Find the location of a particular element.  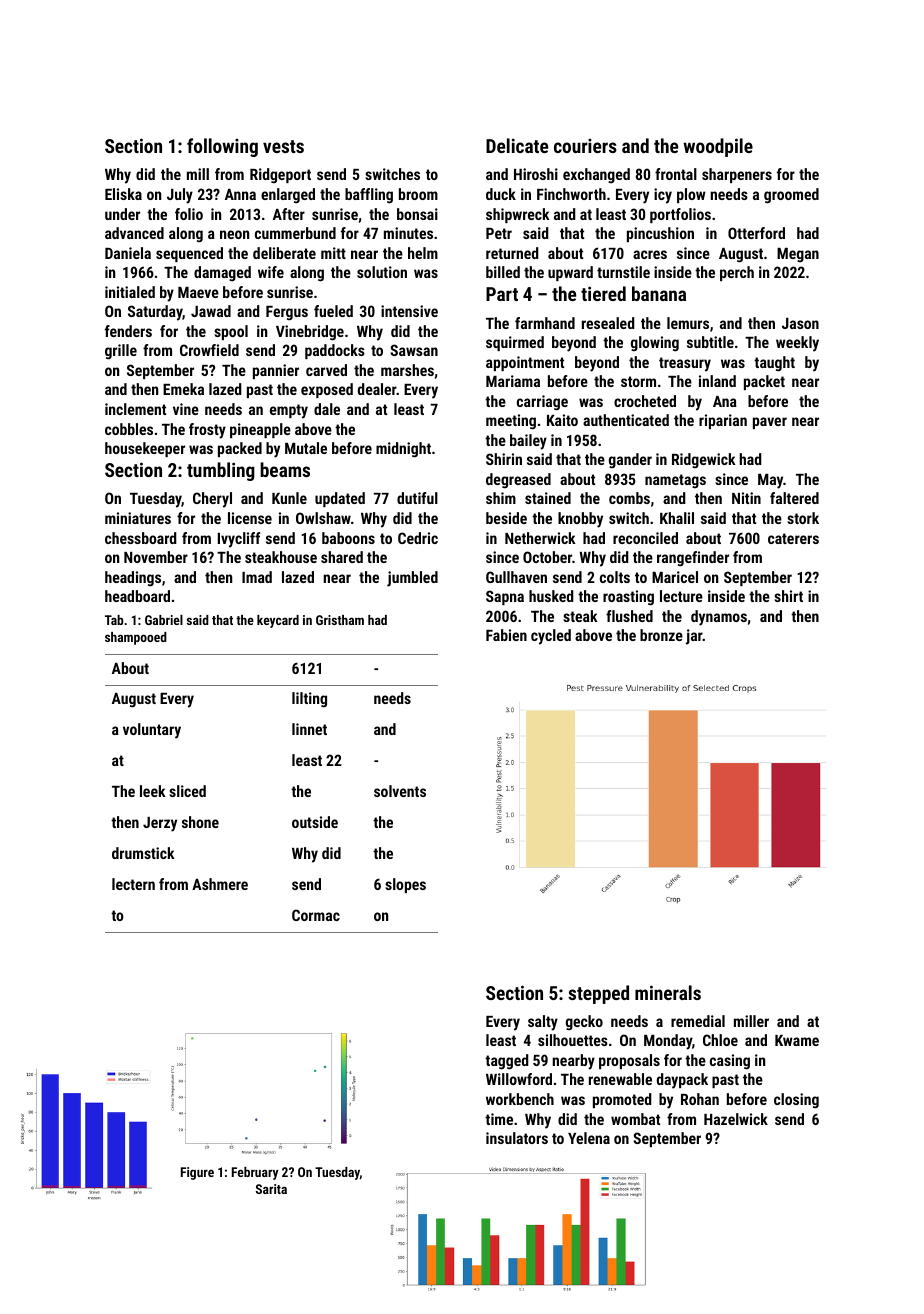

damaged is located at coordinates (222, 273).
